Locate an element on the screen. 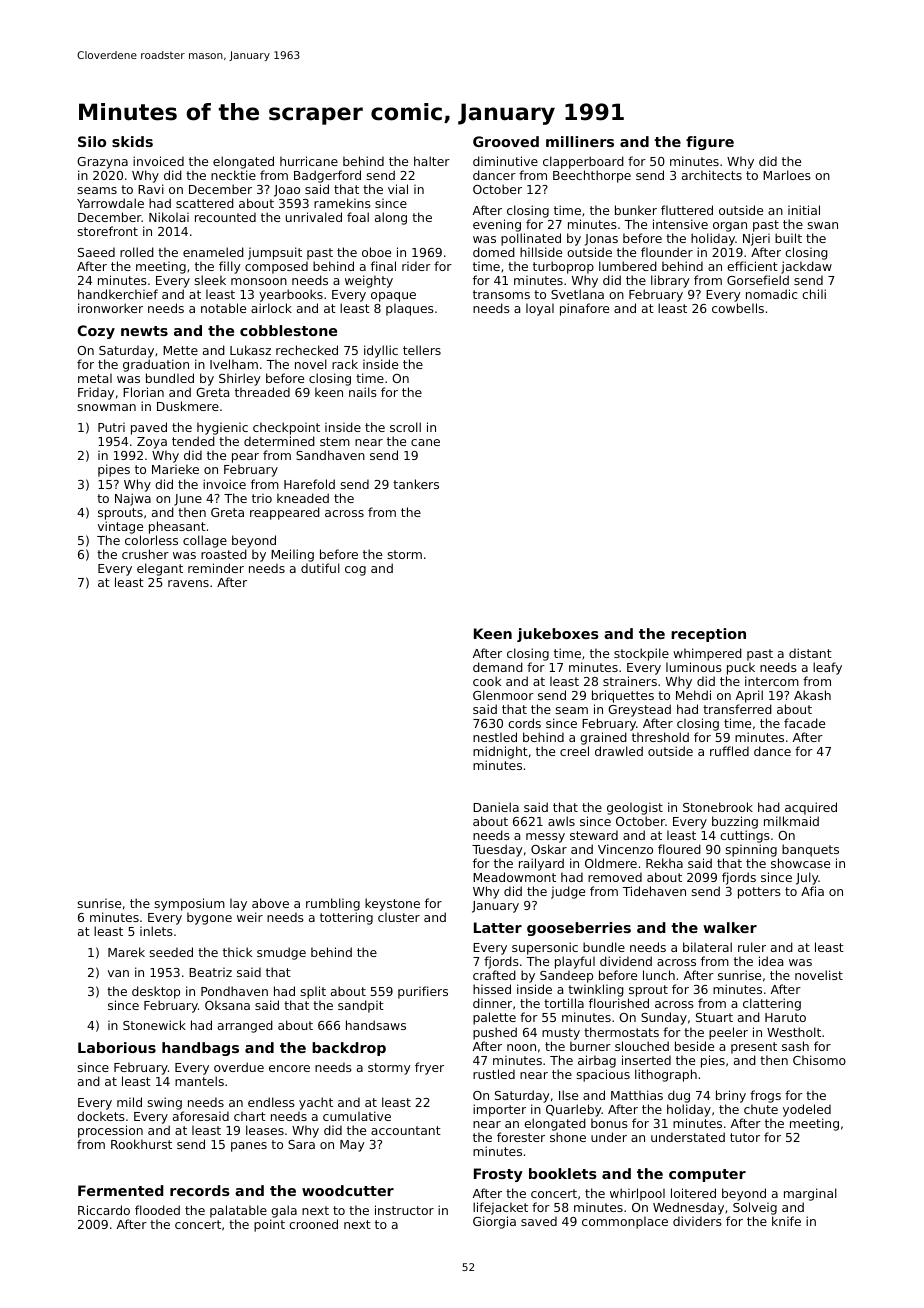 This screenshot has height=1308, width=924. Marloes is located at coordinates (787, 175).
